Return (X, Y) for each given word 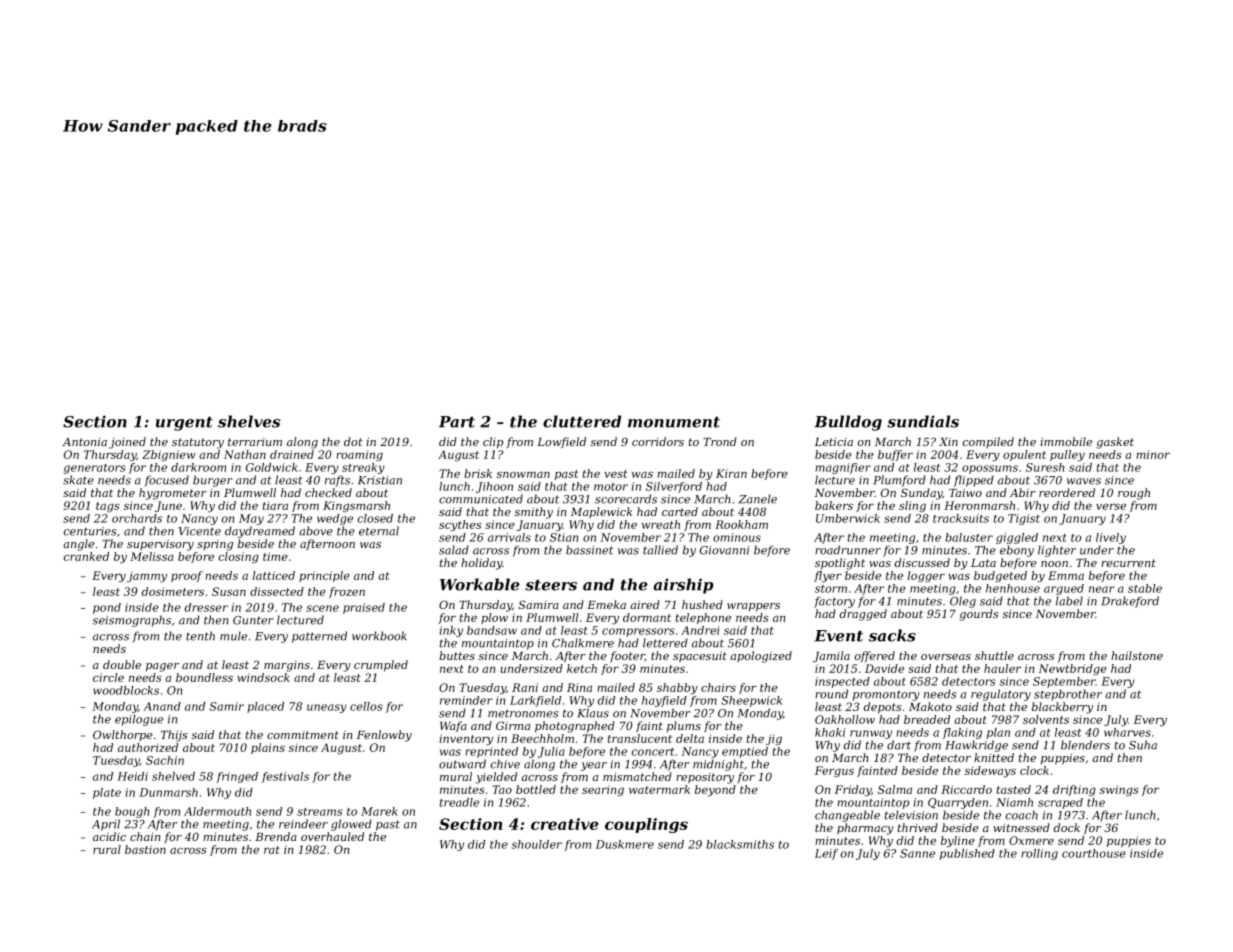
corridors (658, 441)
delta (690, 738)
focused (166, 481)
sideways (990, 771)
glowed (351, 825)
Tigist (1024, 519)
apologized (761, 657)
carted (680, 511)
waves (1084, 481)
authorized (148, 747)
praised (364, 608)
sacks (892, 635)
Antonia (84, 442)
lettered (665, 643)
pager (162, 667)
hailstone (1137, 655)
